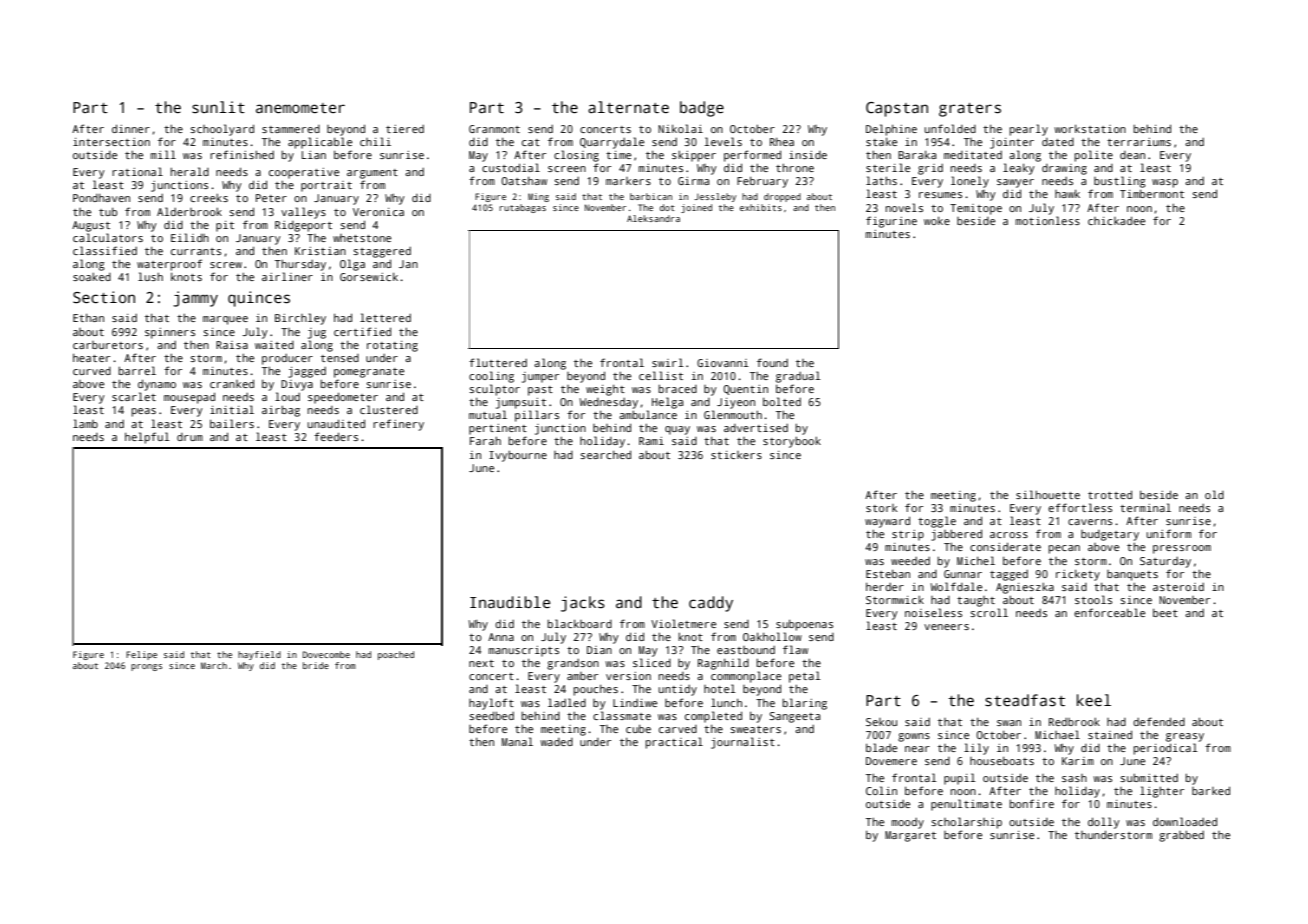  I want to click on hayfield, so click(259, 655).
